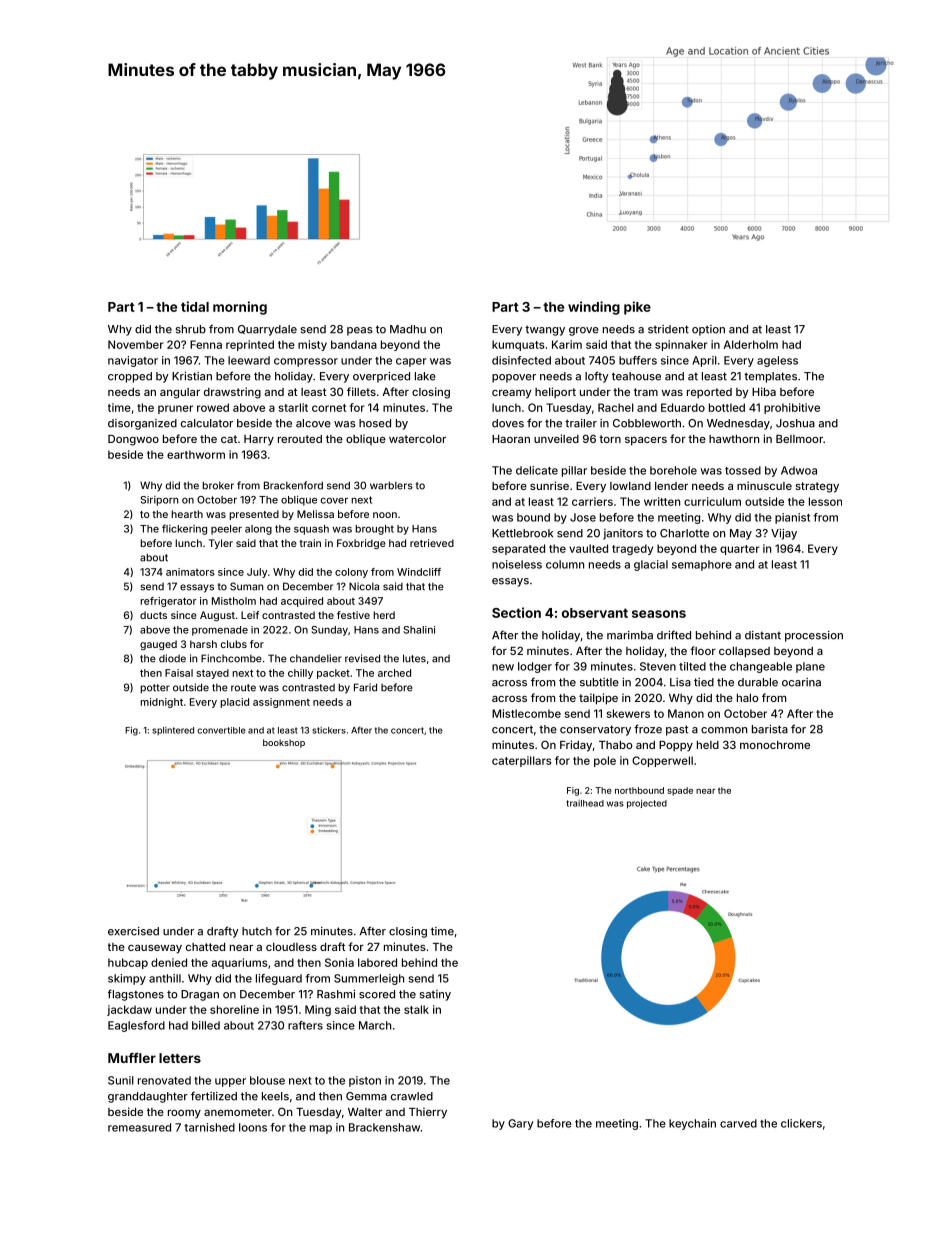  What do you see at coordinates (647, 804) in the screenshot?
I see `projected` at bounding box center [647, 804].
